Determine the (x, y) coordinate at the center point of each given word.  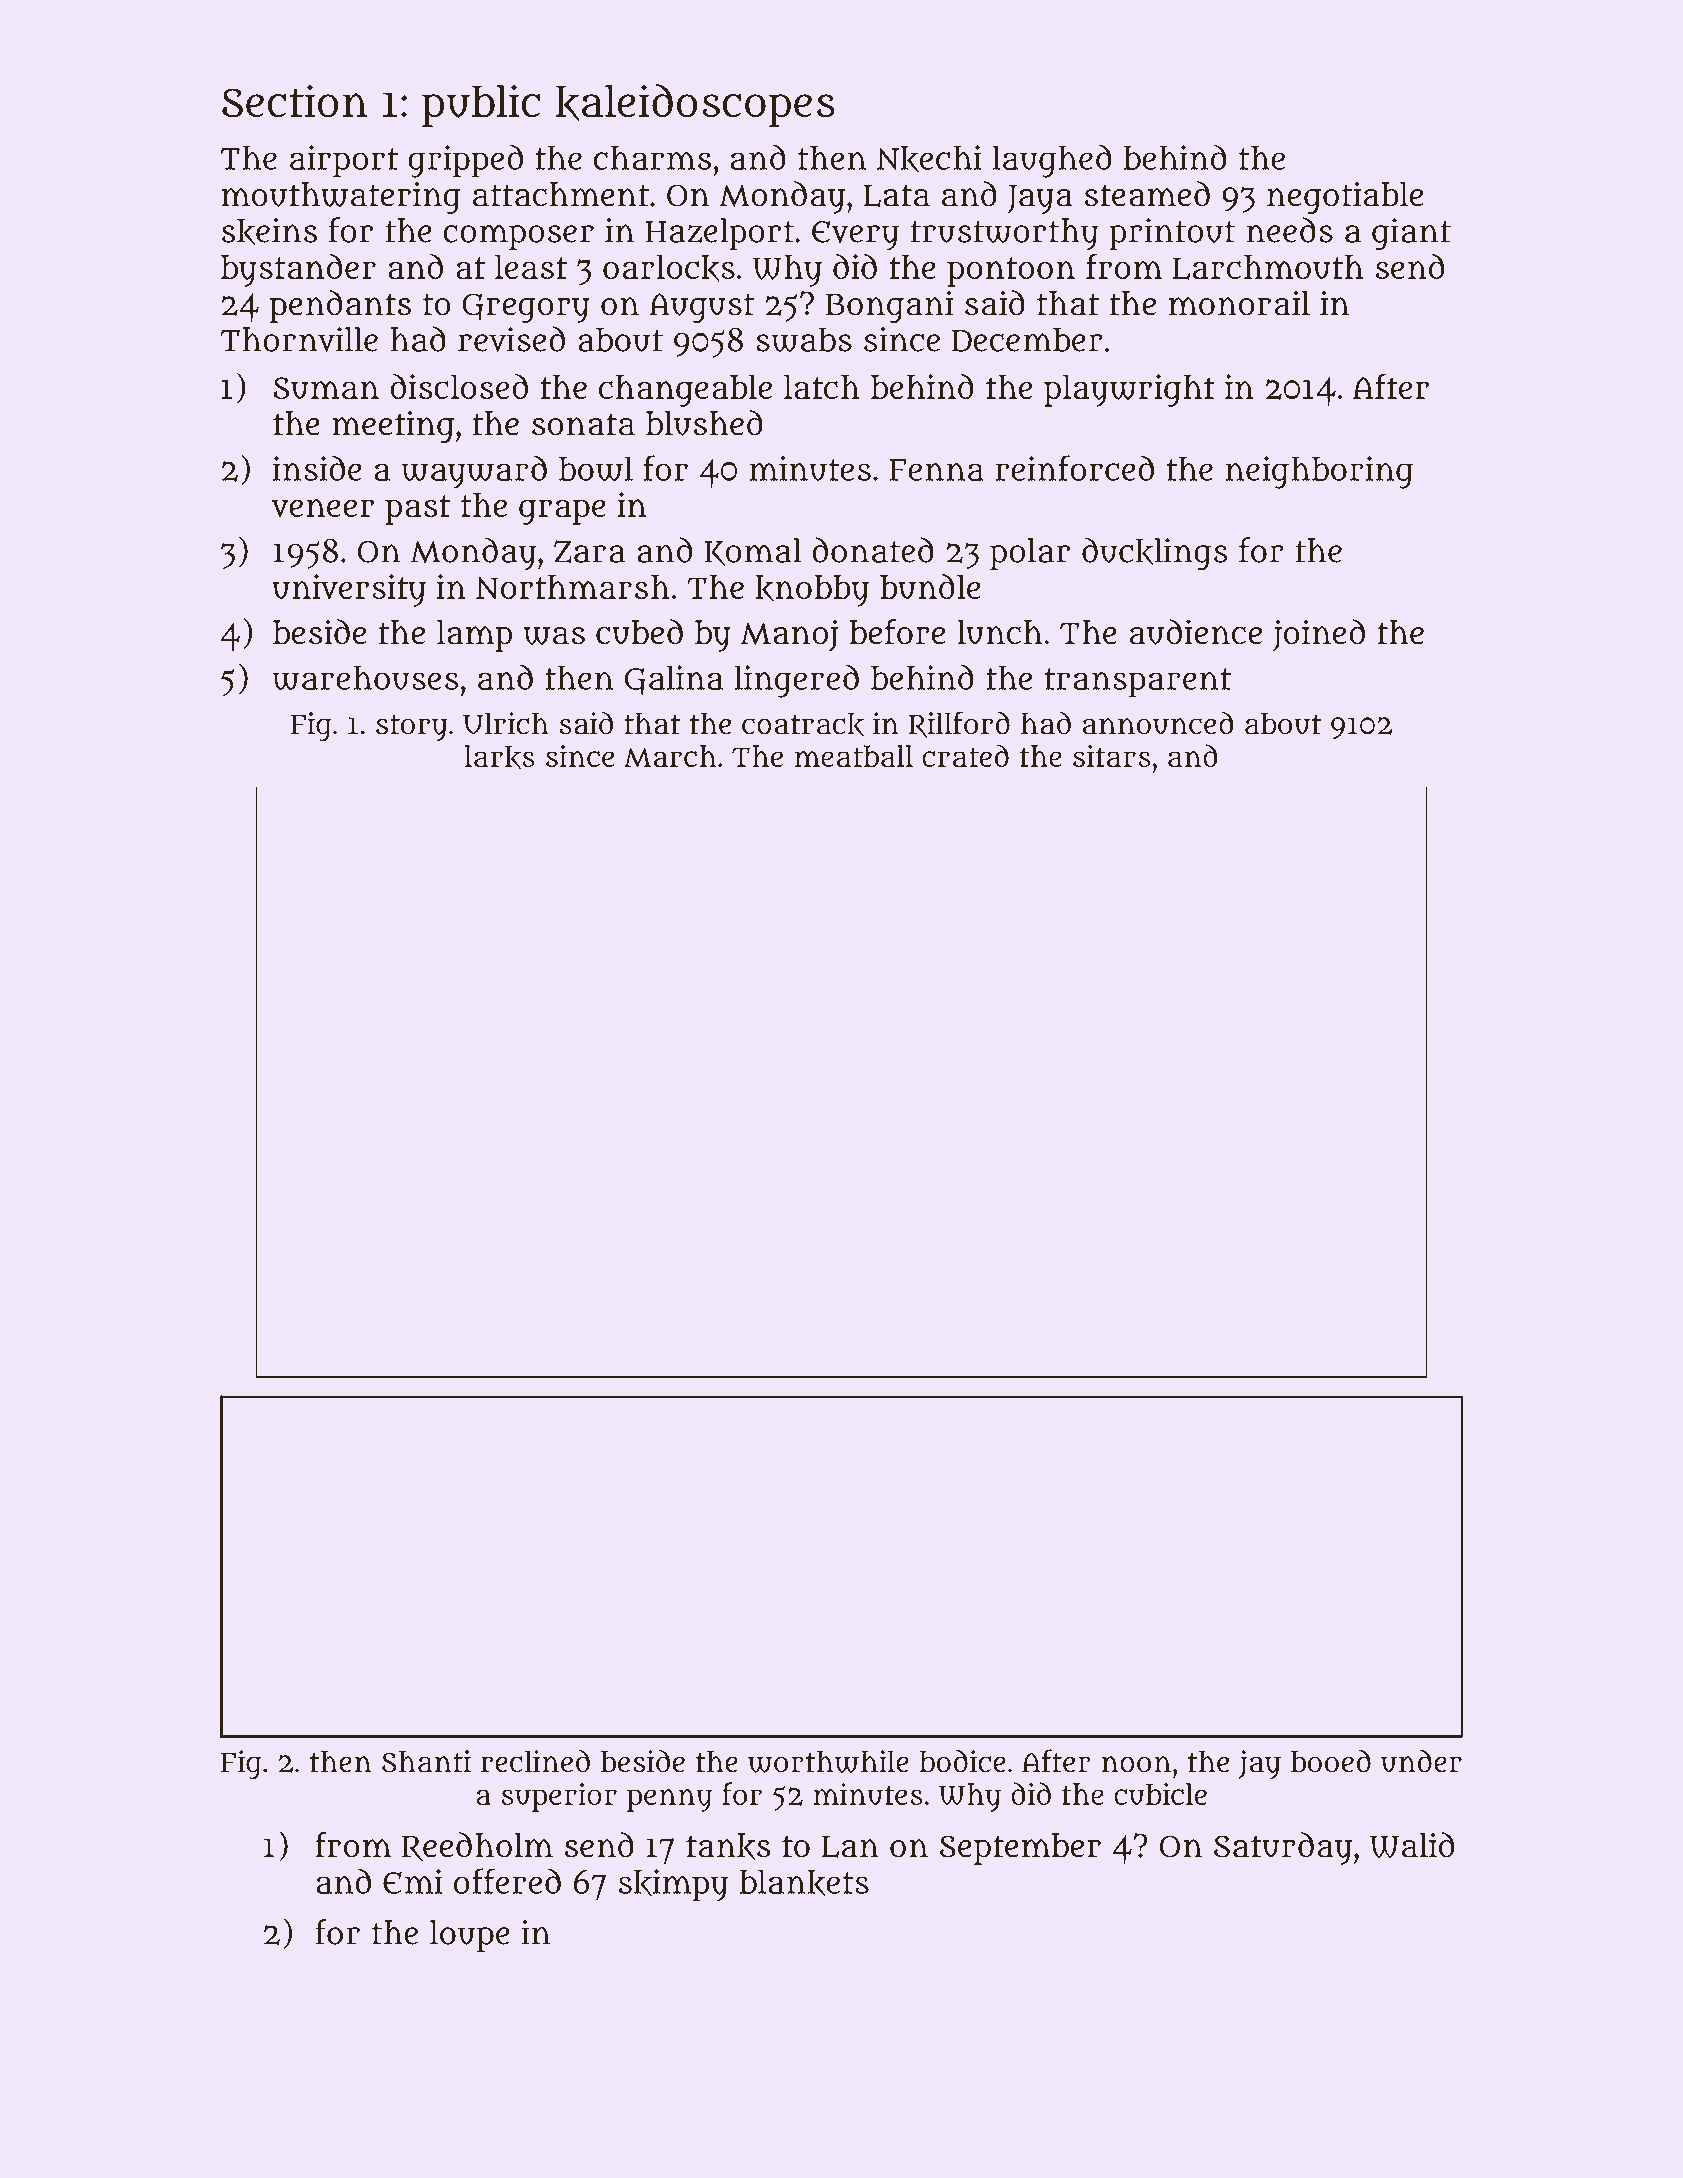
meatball (854, 756)
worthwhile (828, 1761)
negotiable (1345, 198)
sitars (1112, 756)
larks (500, 757)
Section (294, 100)
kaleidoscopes (695, 105)
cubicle (1160, 1794)
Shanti (426, 1761)
